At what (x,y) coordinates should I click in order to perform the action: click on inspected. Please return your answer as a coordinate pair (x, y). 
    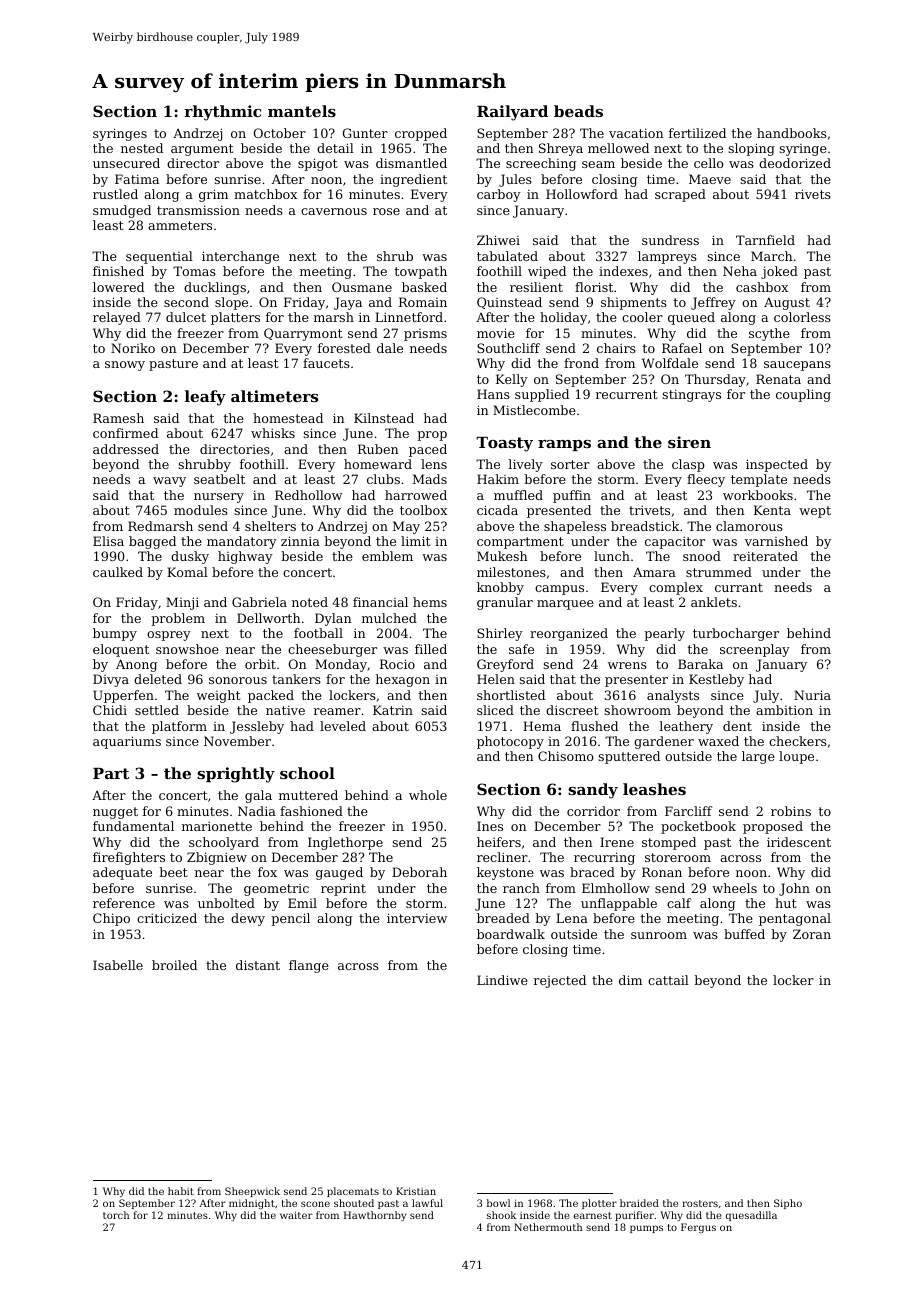
    Looking at the image, I should click on (777, 465).
